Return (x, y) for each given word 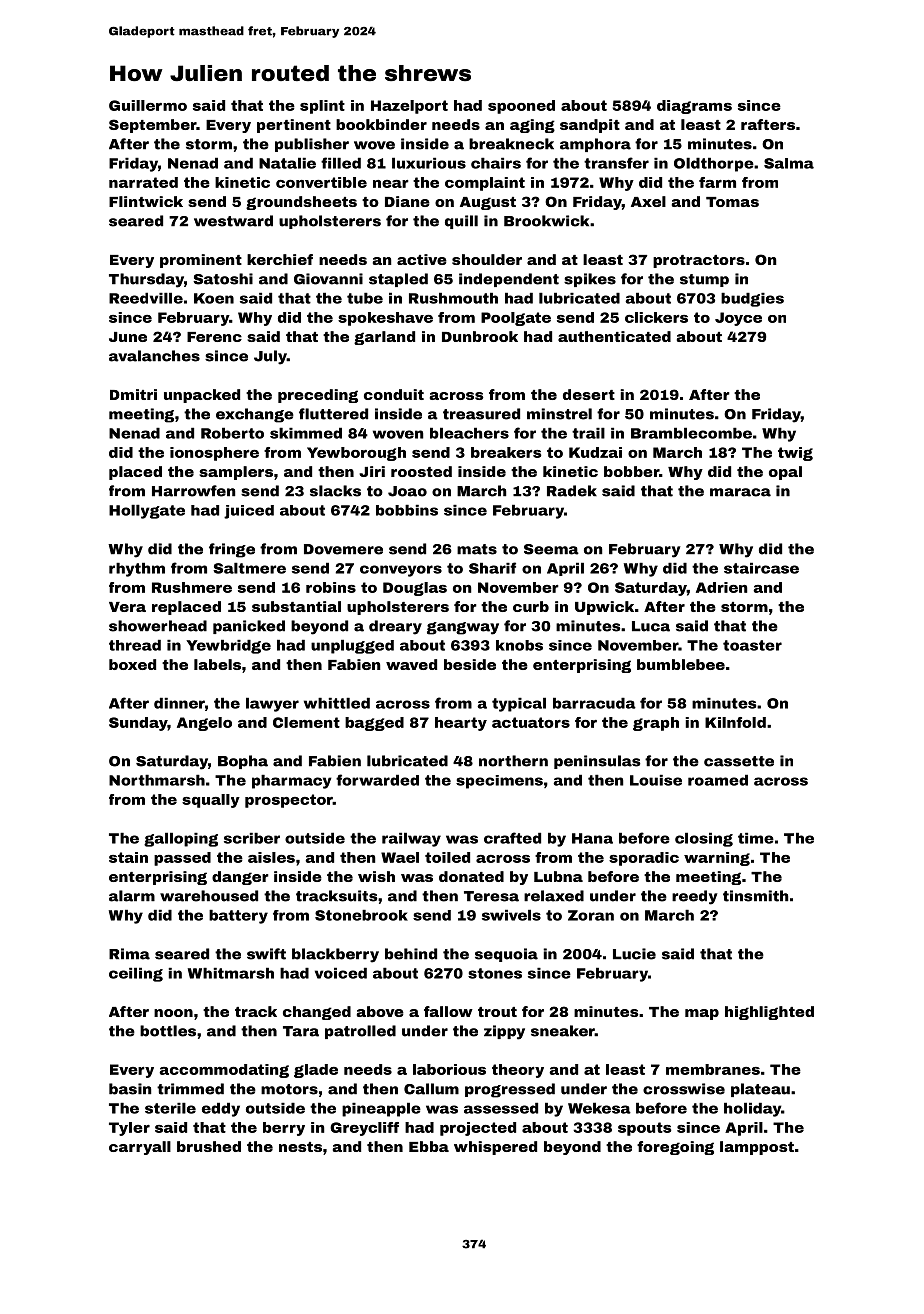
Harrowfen (194, 491)
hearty (461, 724)
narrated (143, 182)
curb (531, 606)
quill (461, 222)
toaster (752, 645)
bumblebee (681, 664)
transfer (616, 163)
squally (211, 801)
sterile (170, 1108)
